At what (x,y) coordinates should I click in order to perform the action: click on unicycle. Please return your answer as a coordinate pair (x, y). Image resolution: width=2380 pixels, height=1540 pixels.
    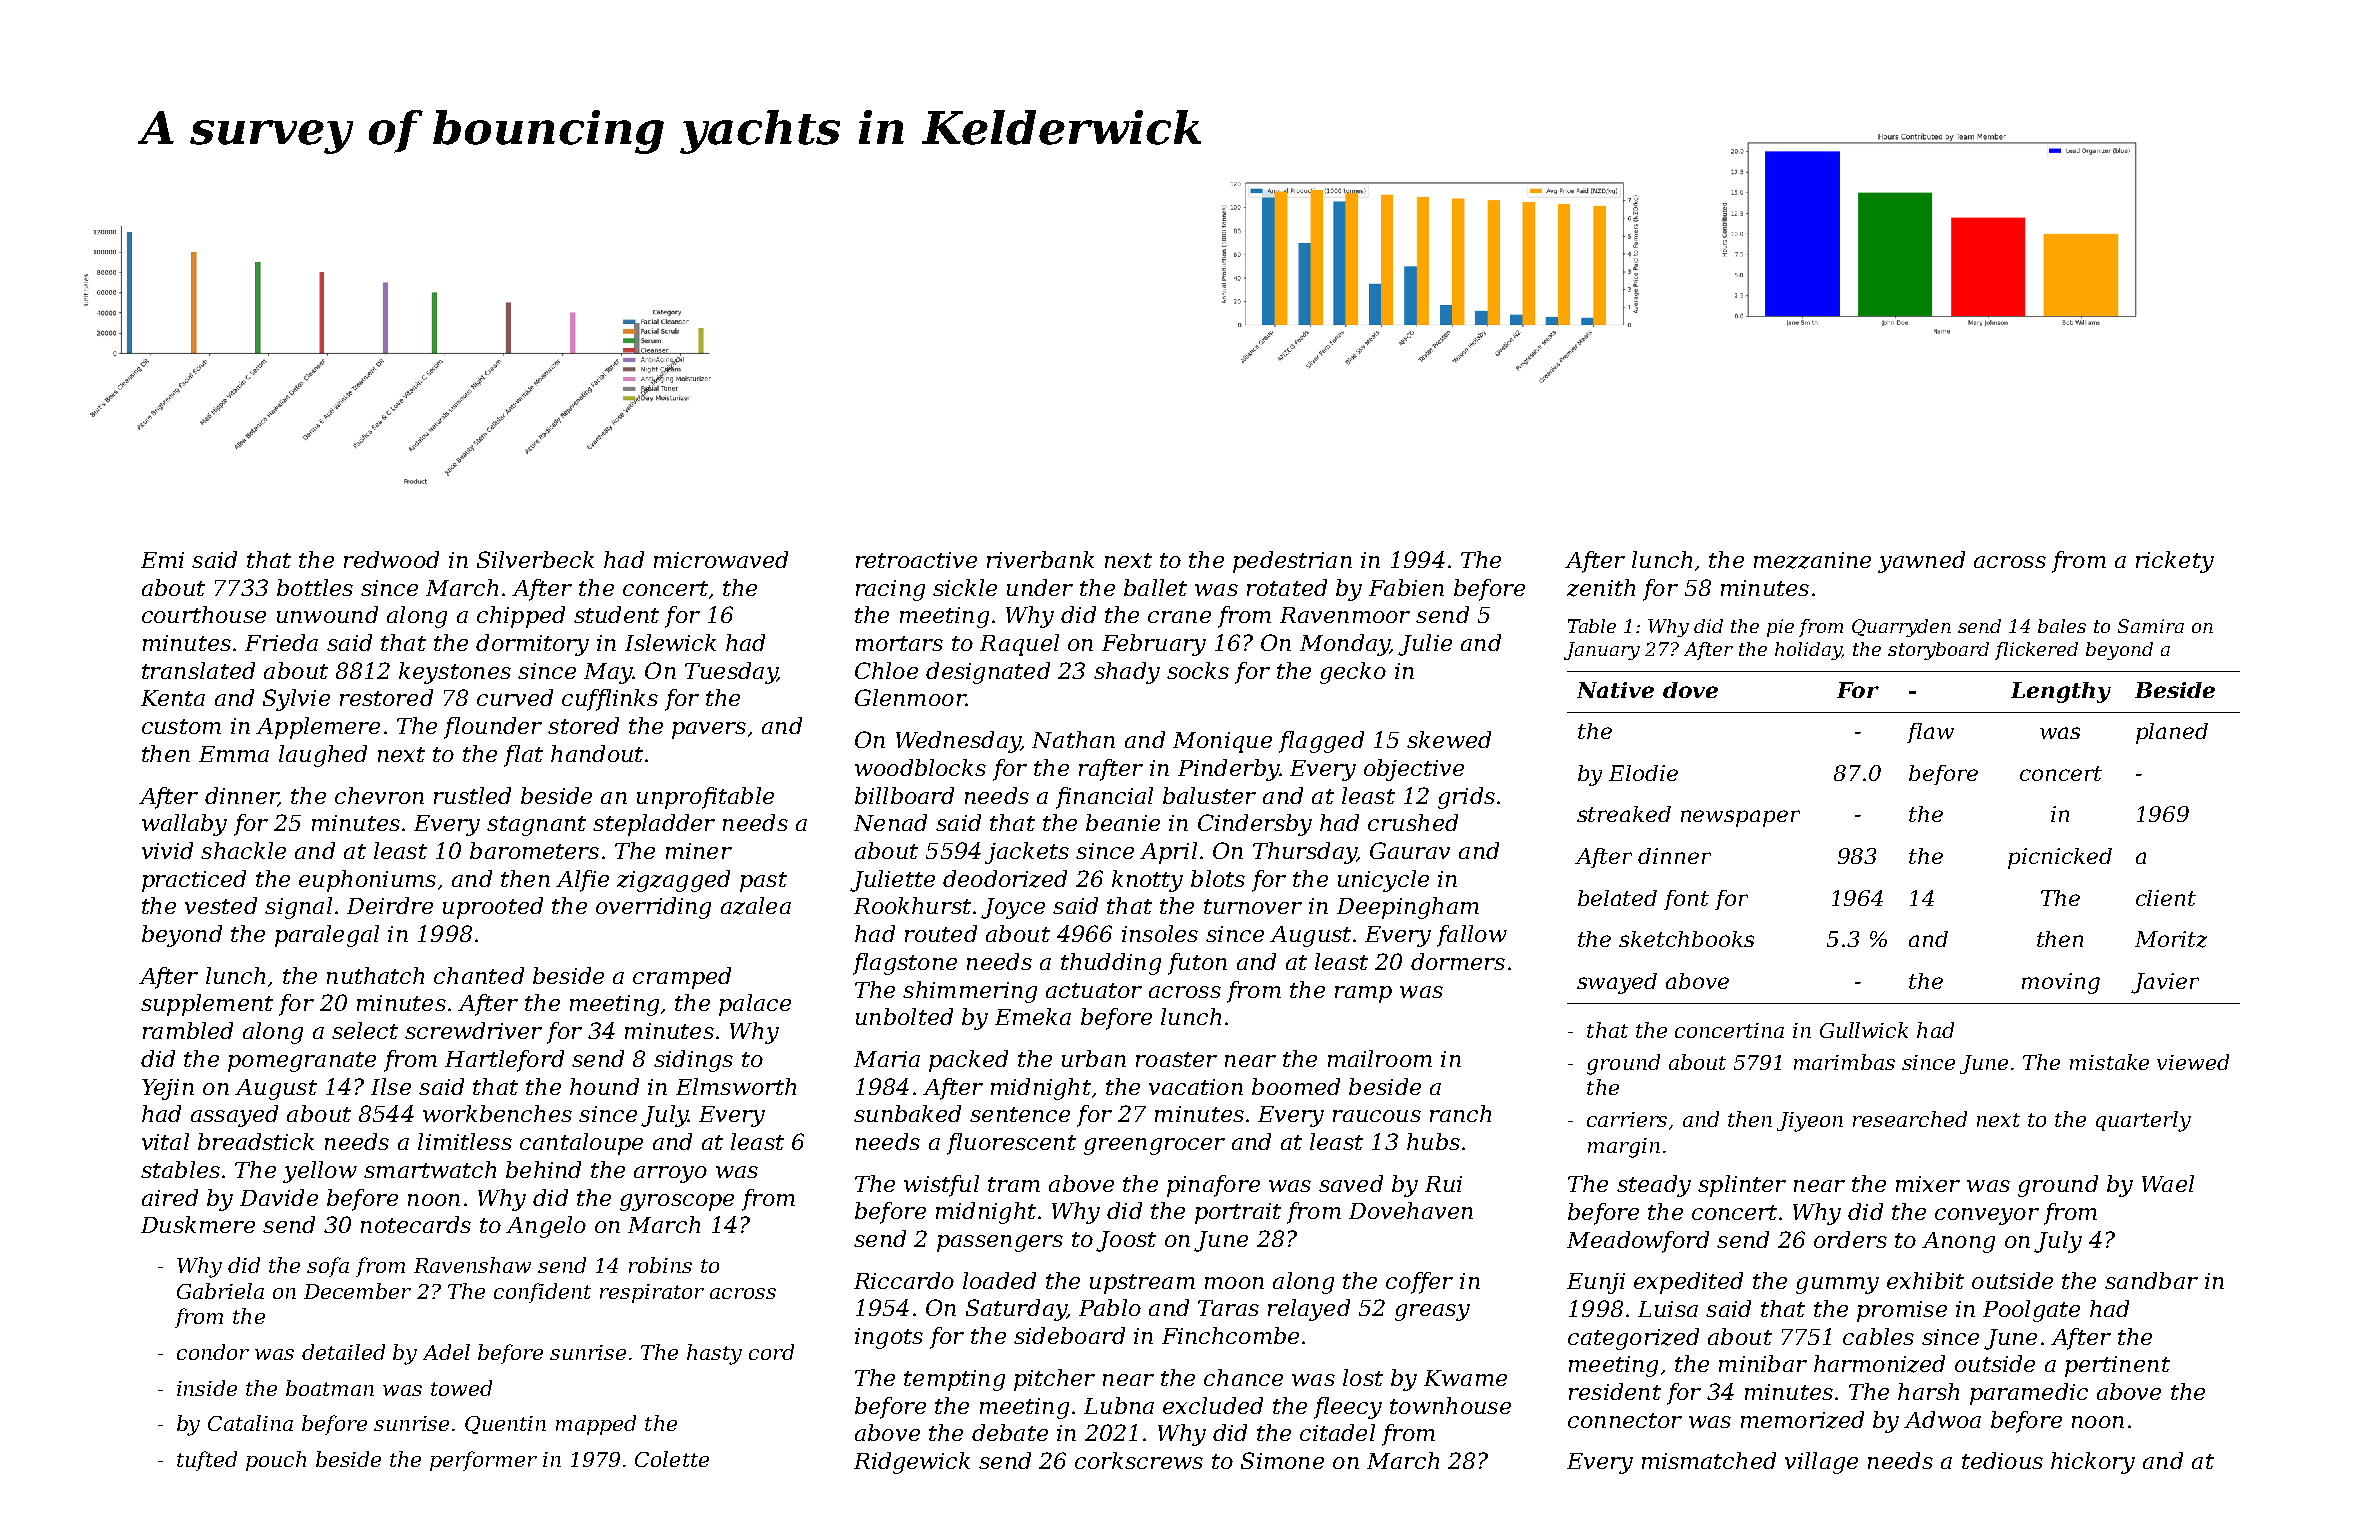
    Looking at the image, I should click on (1383, 881).
